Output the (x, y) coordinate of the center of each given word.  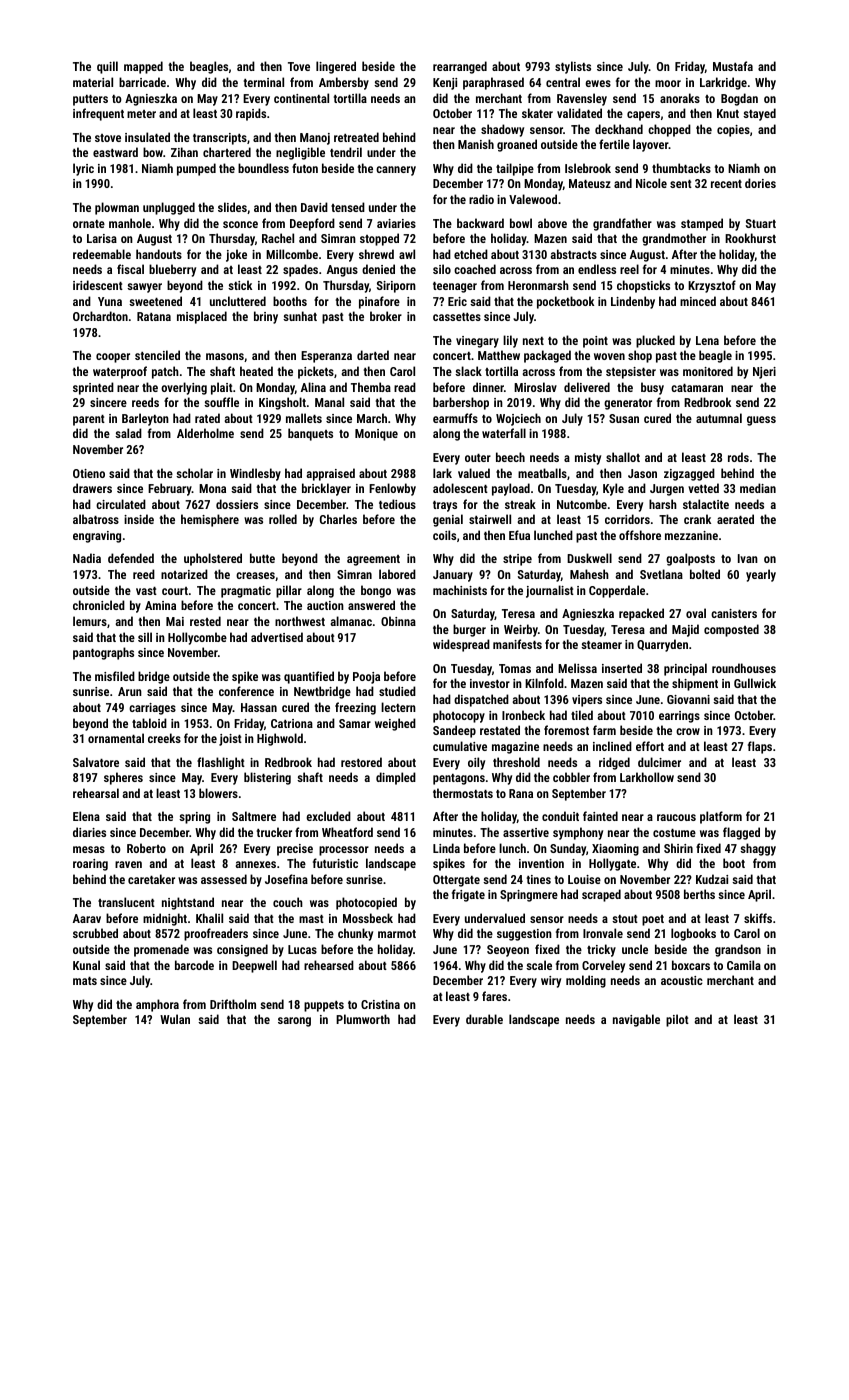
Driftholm (233, 1004)
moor (668, 83)
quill (107, 67)
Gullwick (755, 683)
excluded (328, 816)
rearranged (460, 67)
